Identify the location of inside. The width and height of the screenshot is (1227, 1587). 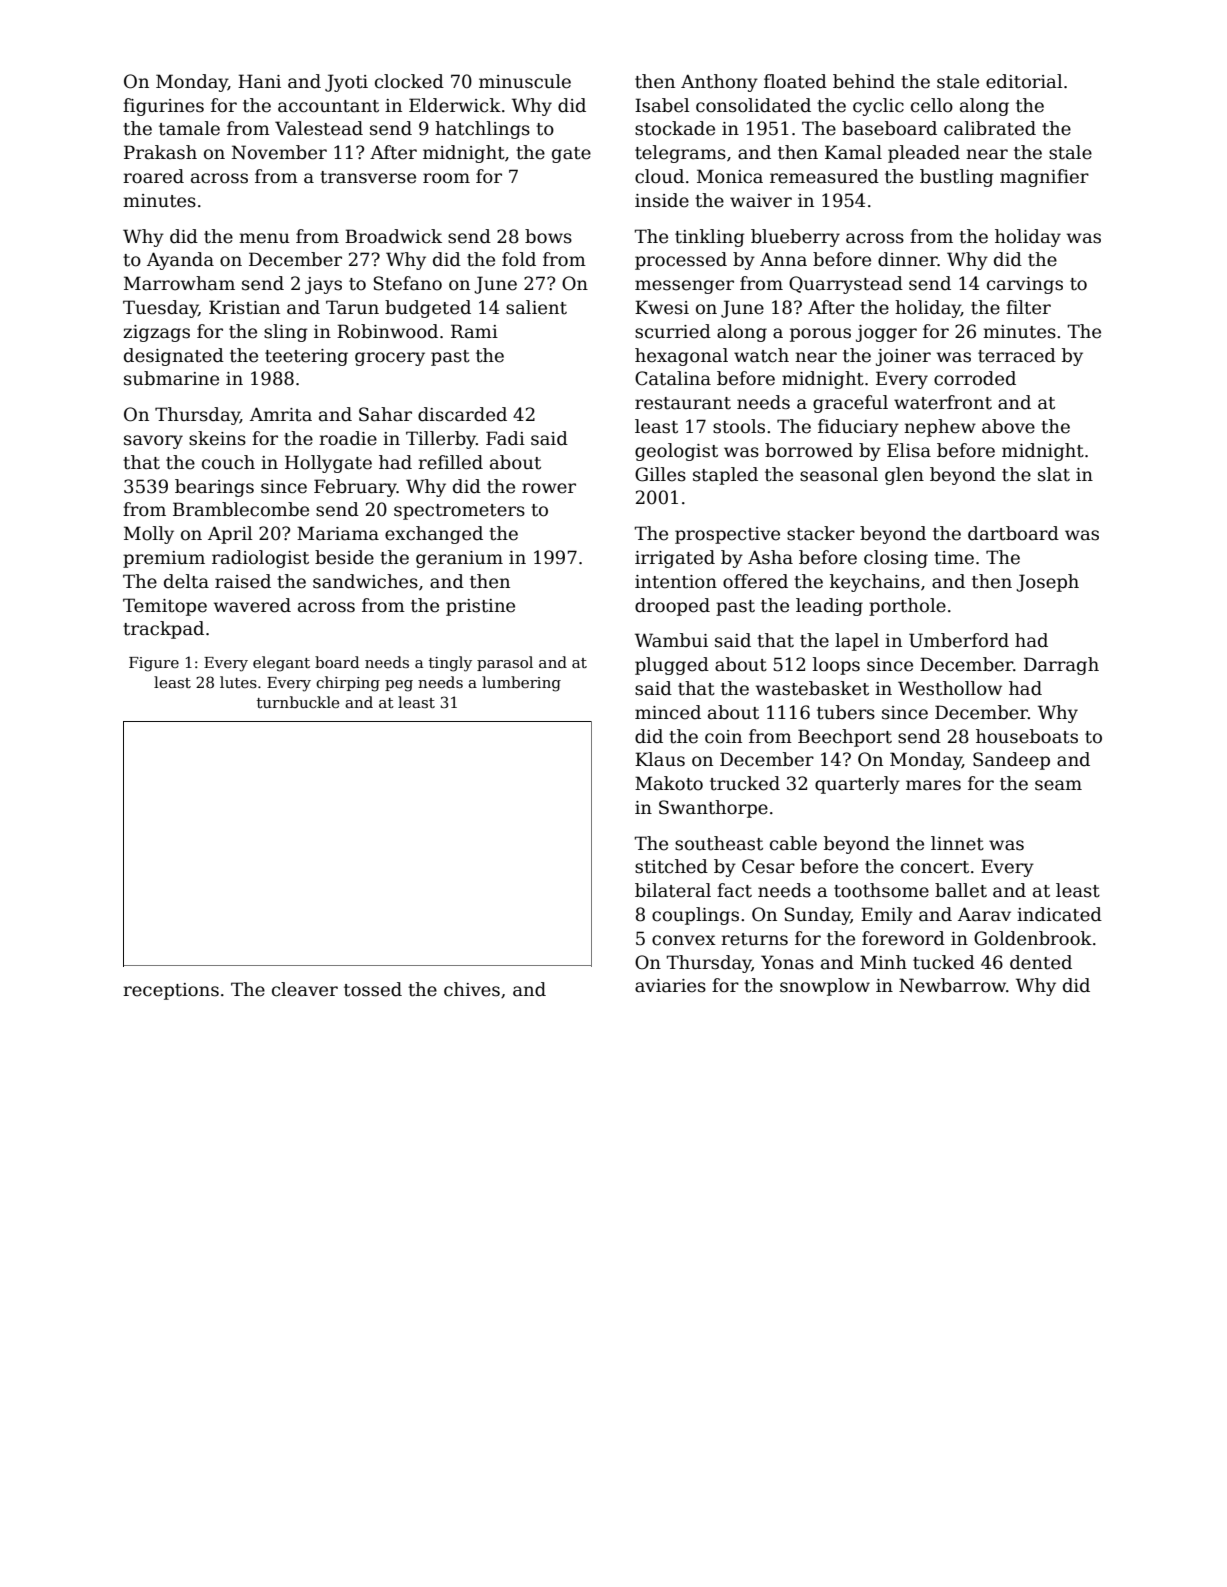
(662, 200).
